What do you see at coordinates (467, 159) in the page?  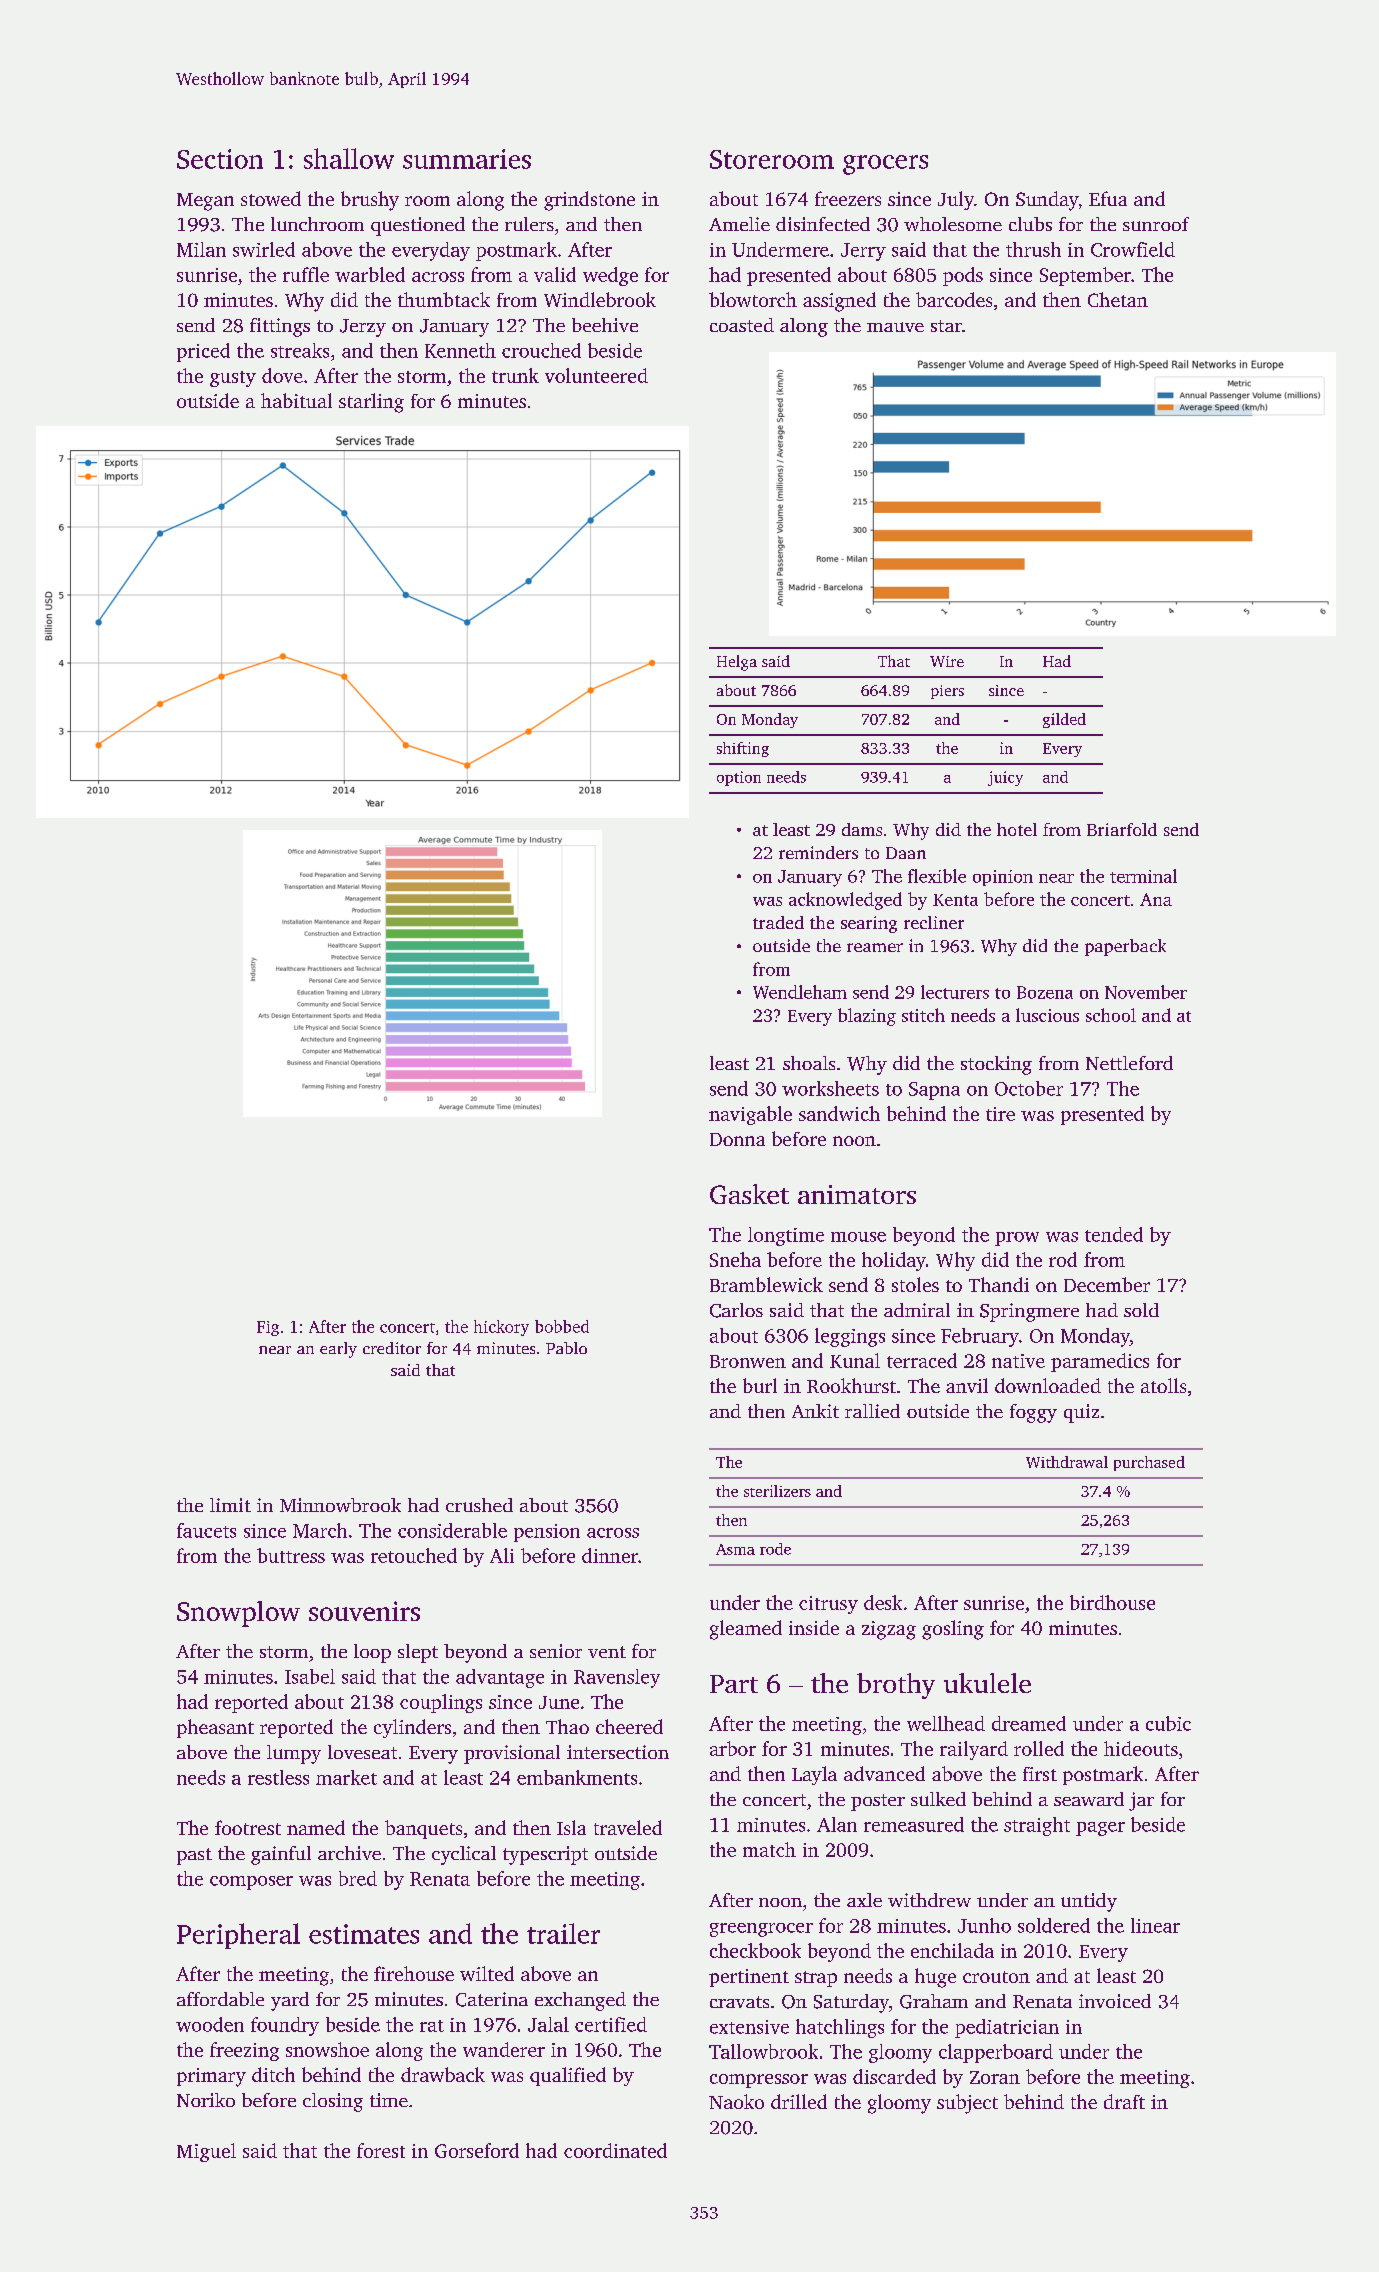 I see `summaries` at bounding box center [467, 159].
